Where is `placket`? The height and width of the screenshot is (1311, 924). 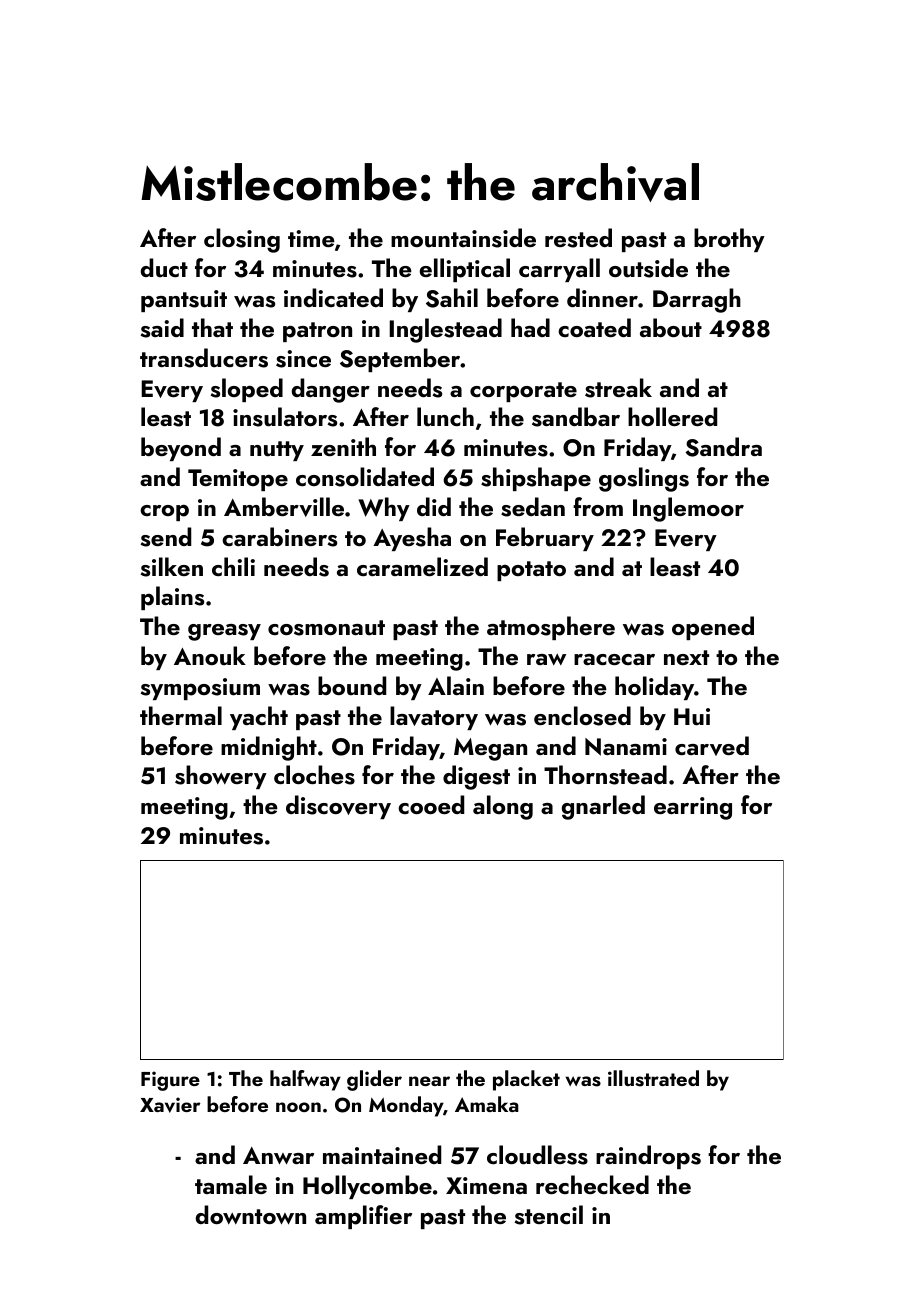
placket is located at coordinates (526, 1080).
